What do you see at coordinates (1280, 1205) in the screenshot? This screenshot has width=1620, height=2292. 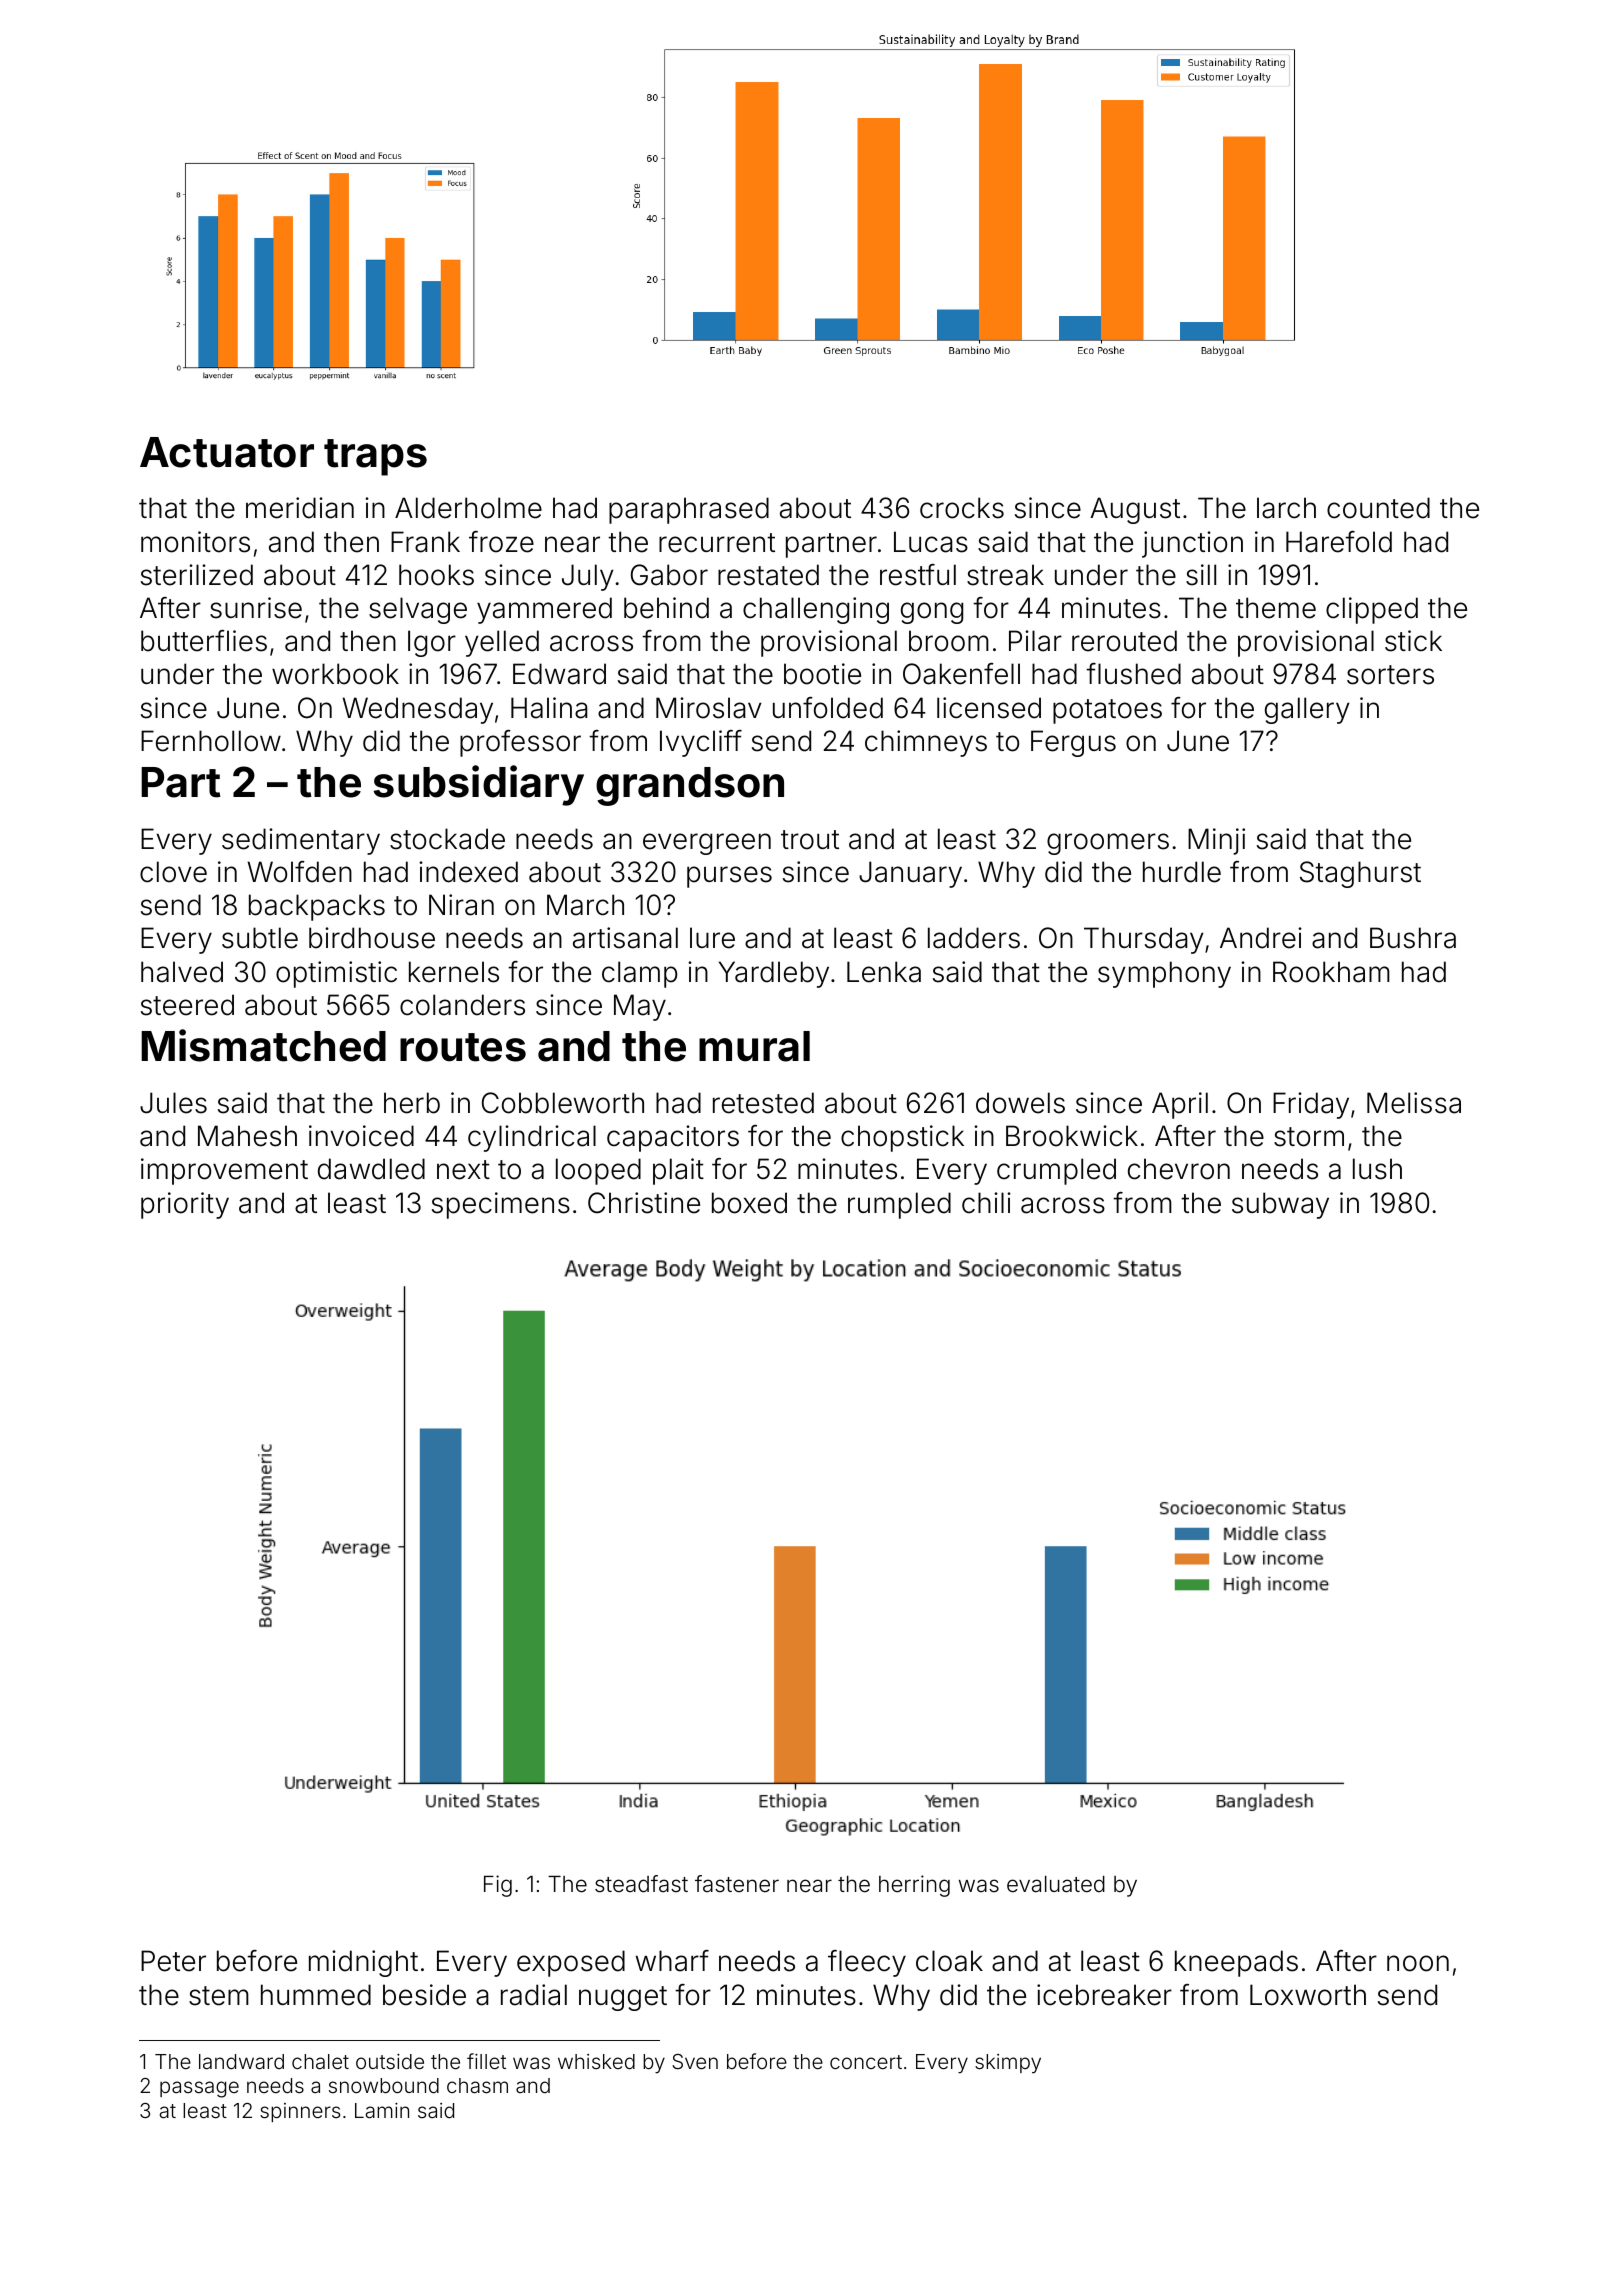 I see `subway` at bounding box center [1280, 1205].
